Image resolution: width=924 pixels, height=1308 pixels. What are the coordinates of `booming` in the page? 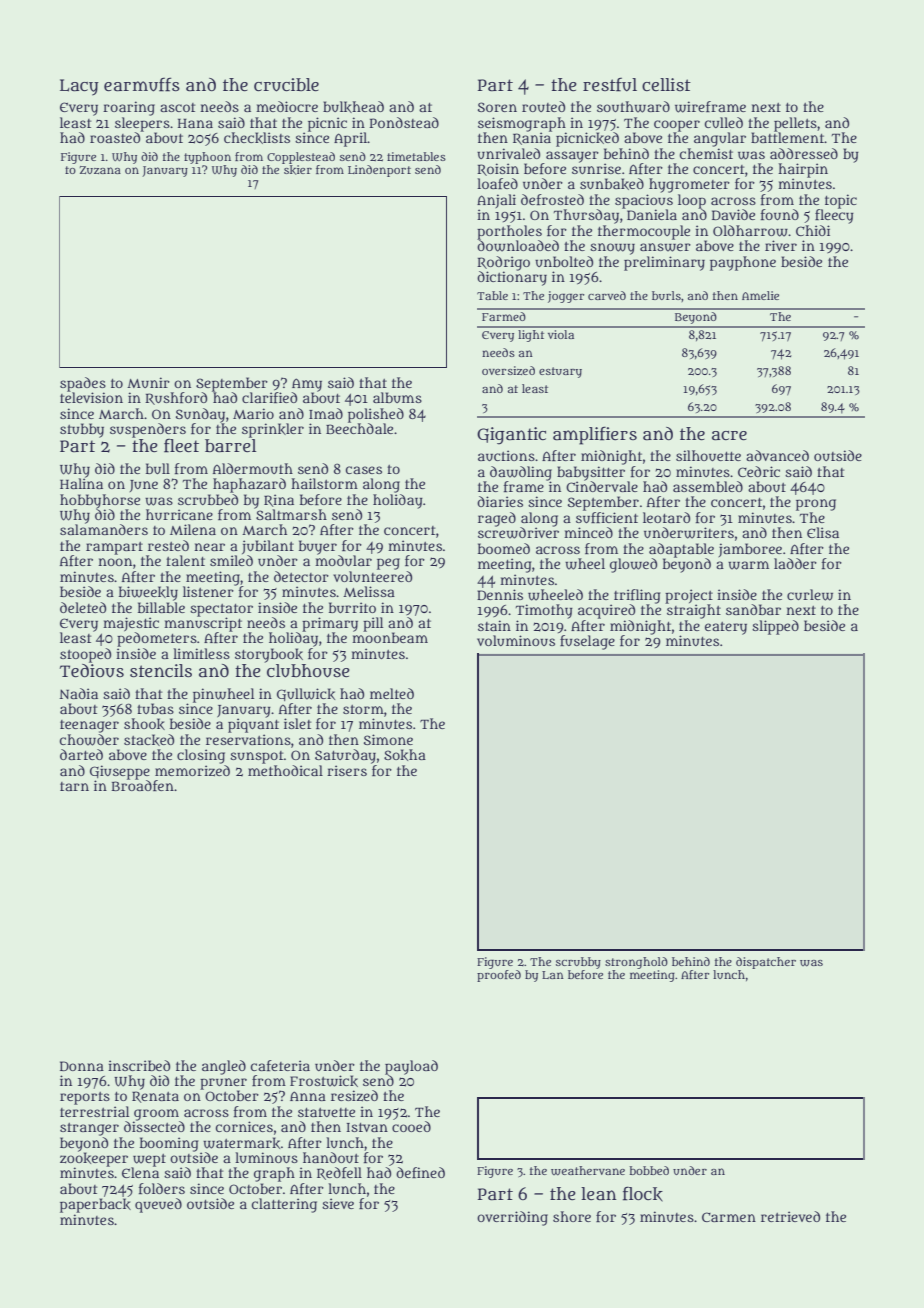 It's located at (169, 1144).
